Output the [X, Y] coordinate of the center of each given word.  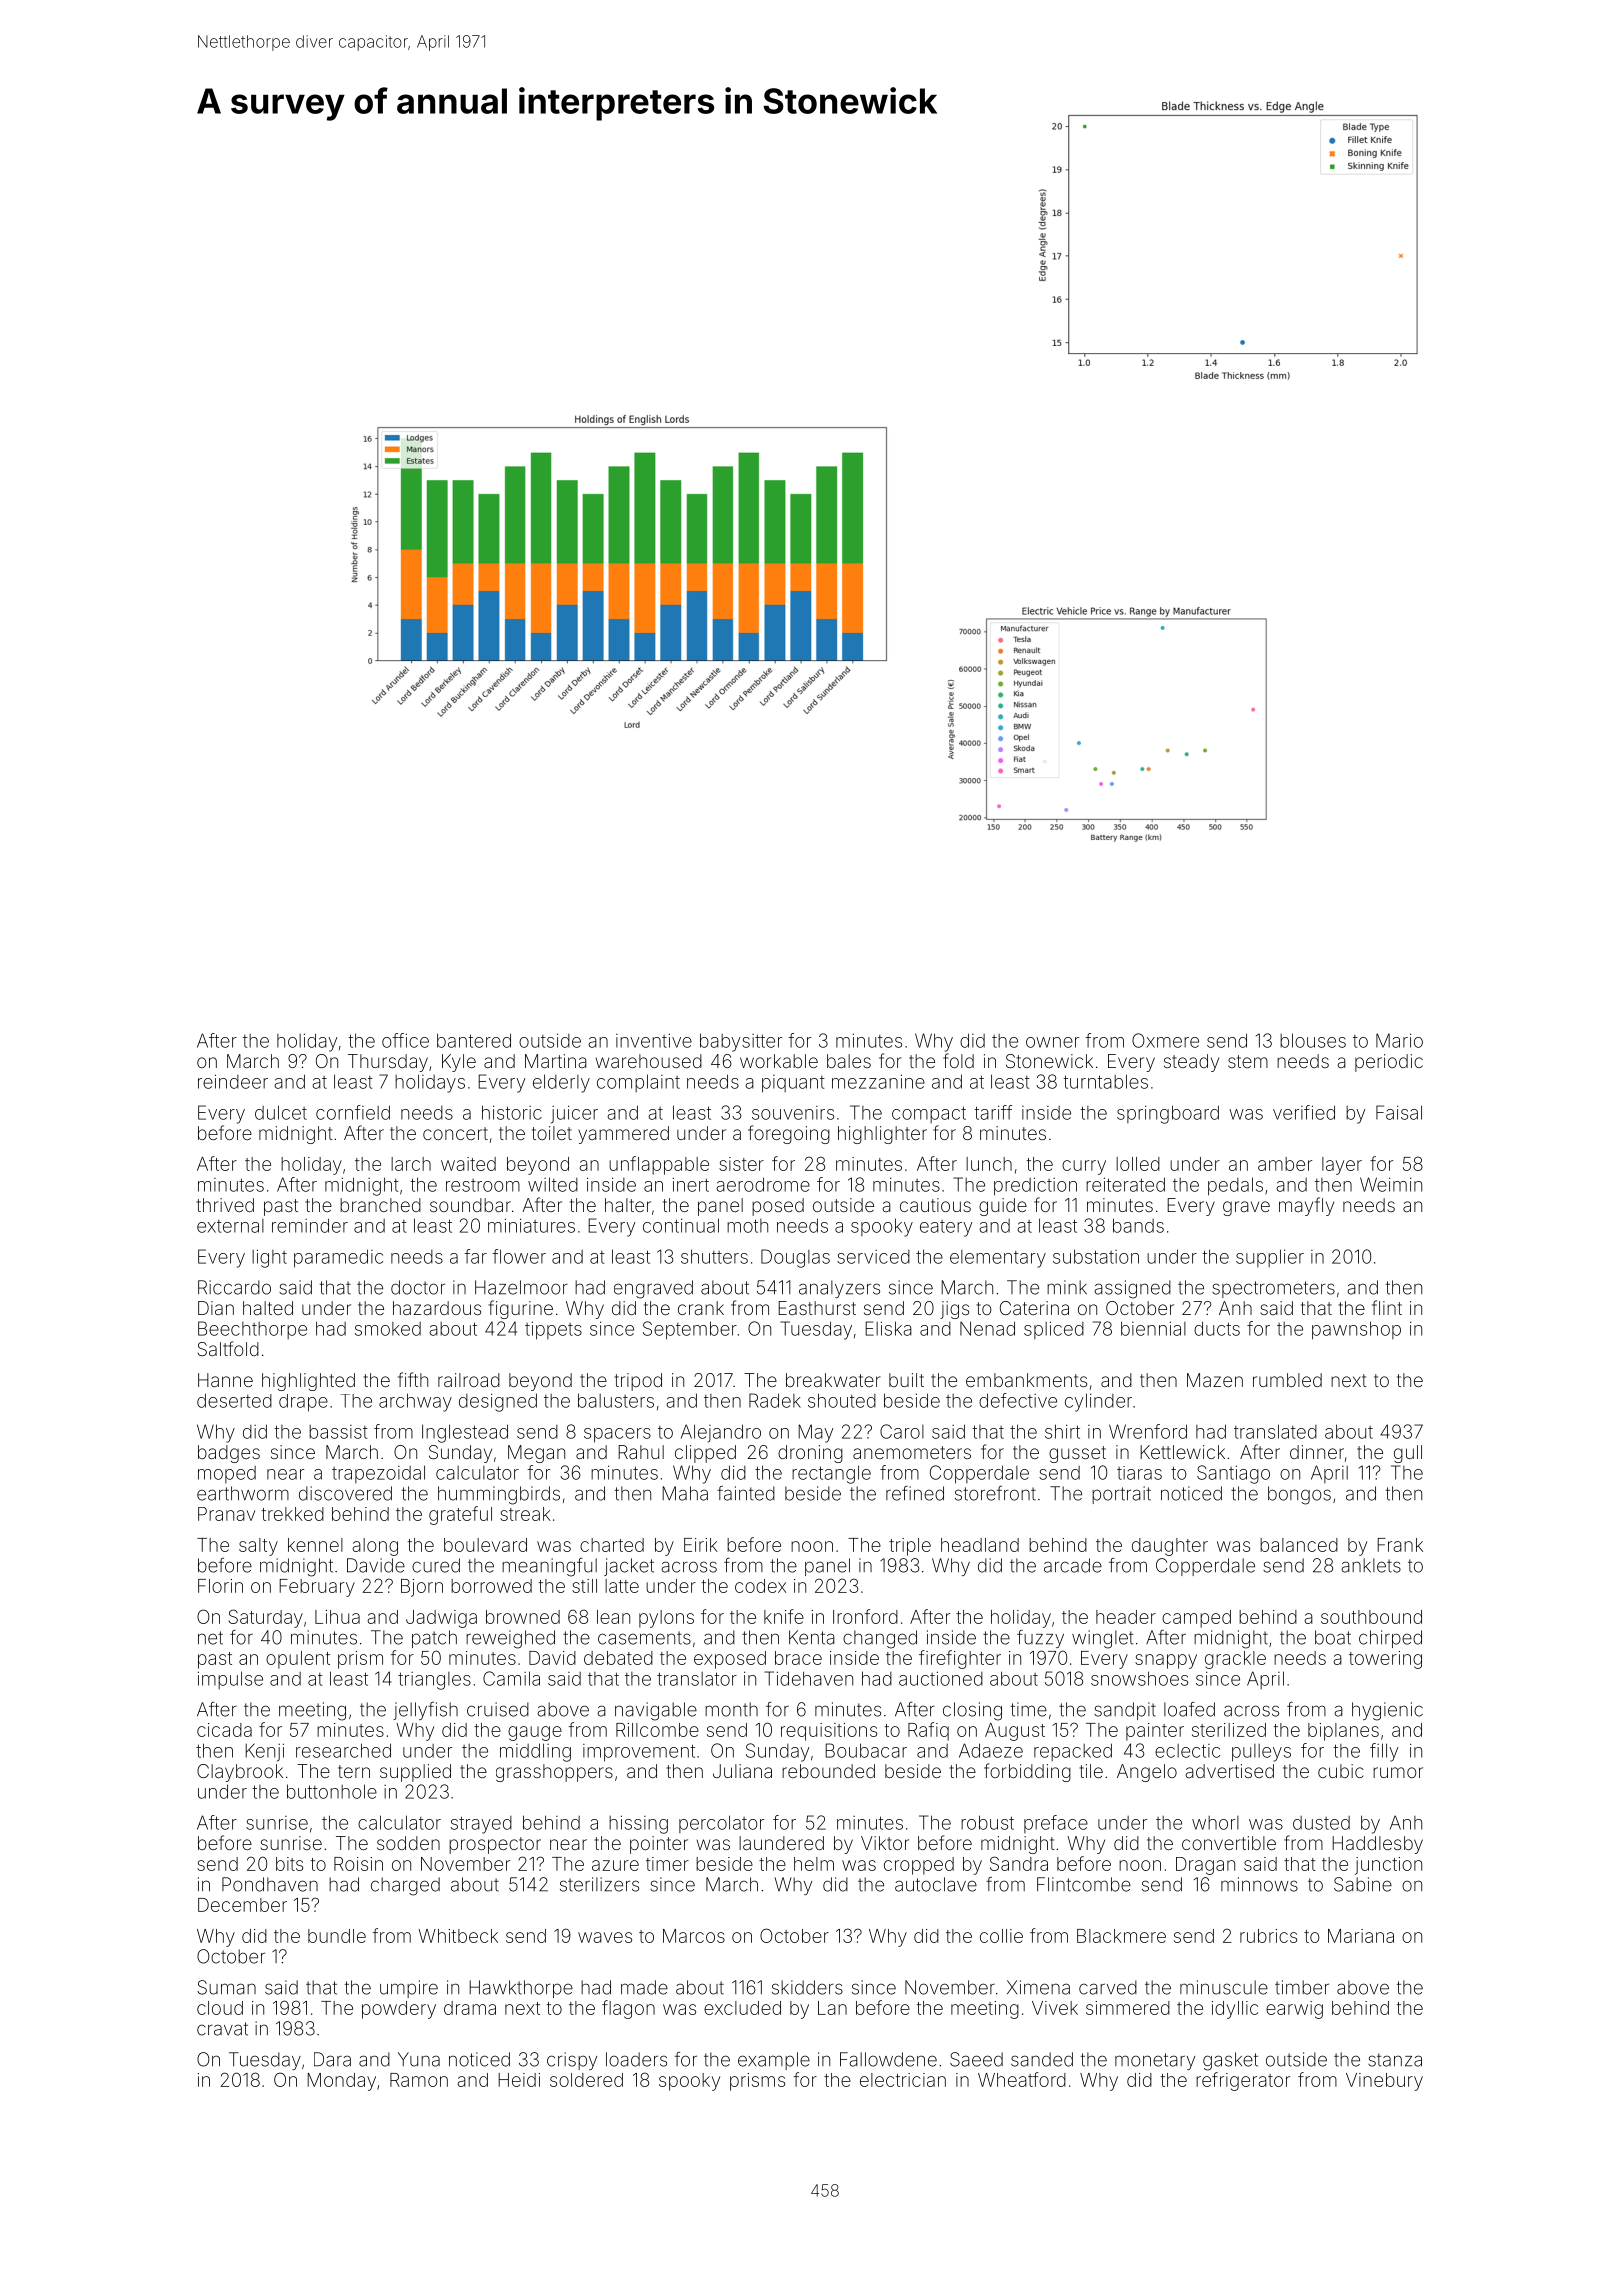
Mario [1399, 1040]
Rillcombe [657, 1730]
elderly [561, 1083]
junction [1388, 1866]
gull [1408, 1454]
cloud [220, 2008]
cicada [224, 1730]
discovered [345, 1493]
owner [1052, 1042]
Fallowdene [888, 2059]
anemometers [912, 1452]
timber [1302, 1987]
